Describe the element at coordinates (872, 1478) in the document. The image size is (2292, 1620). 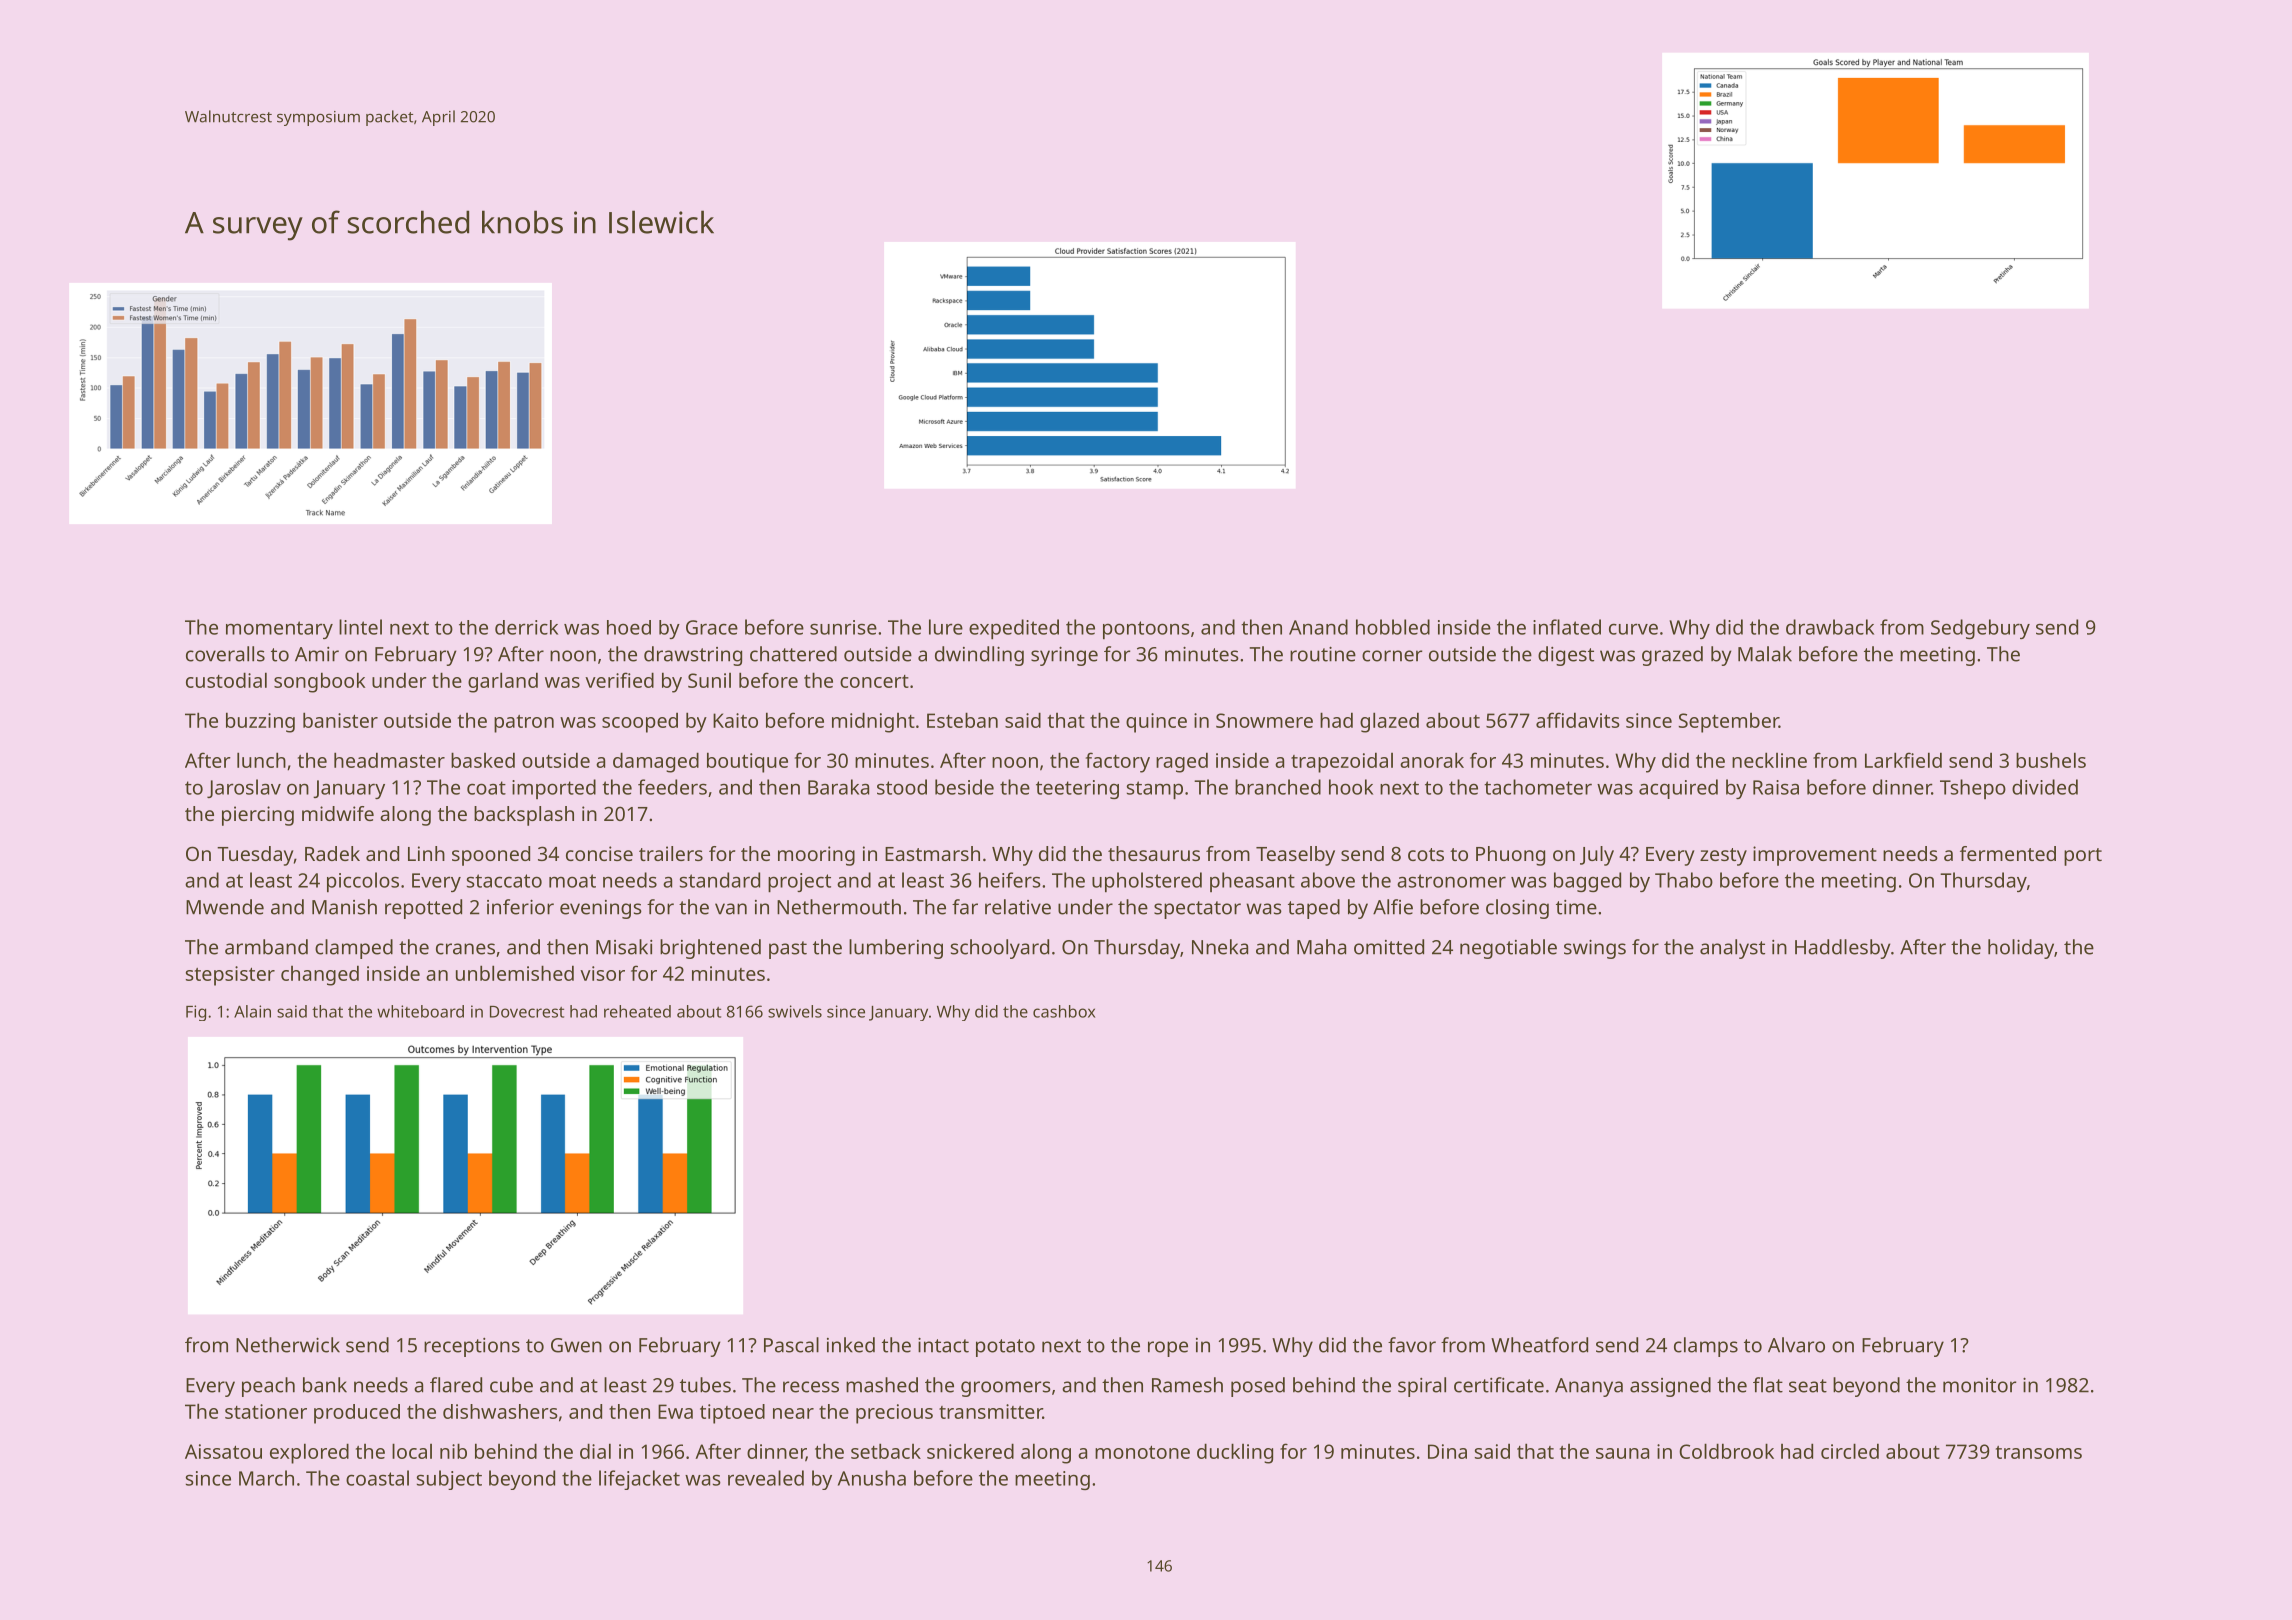
I see `Anusha` at that location.
